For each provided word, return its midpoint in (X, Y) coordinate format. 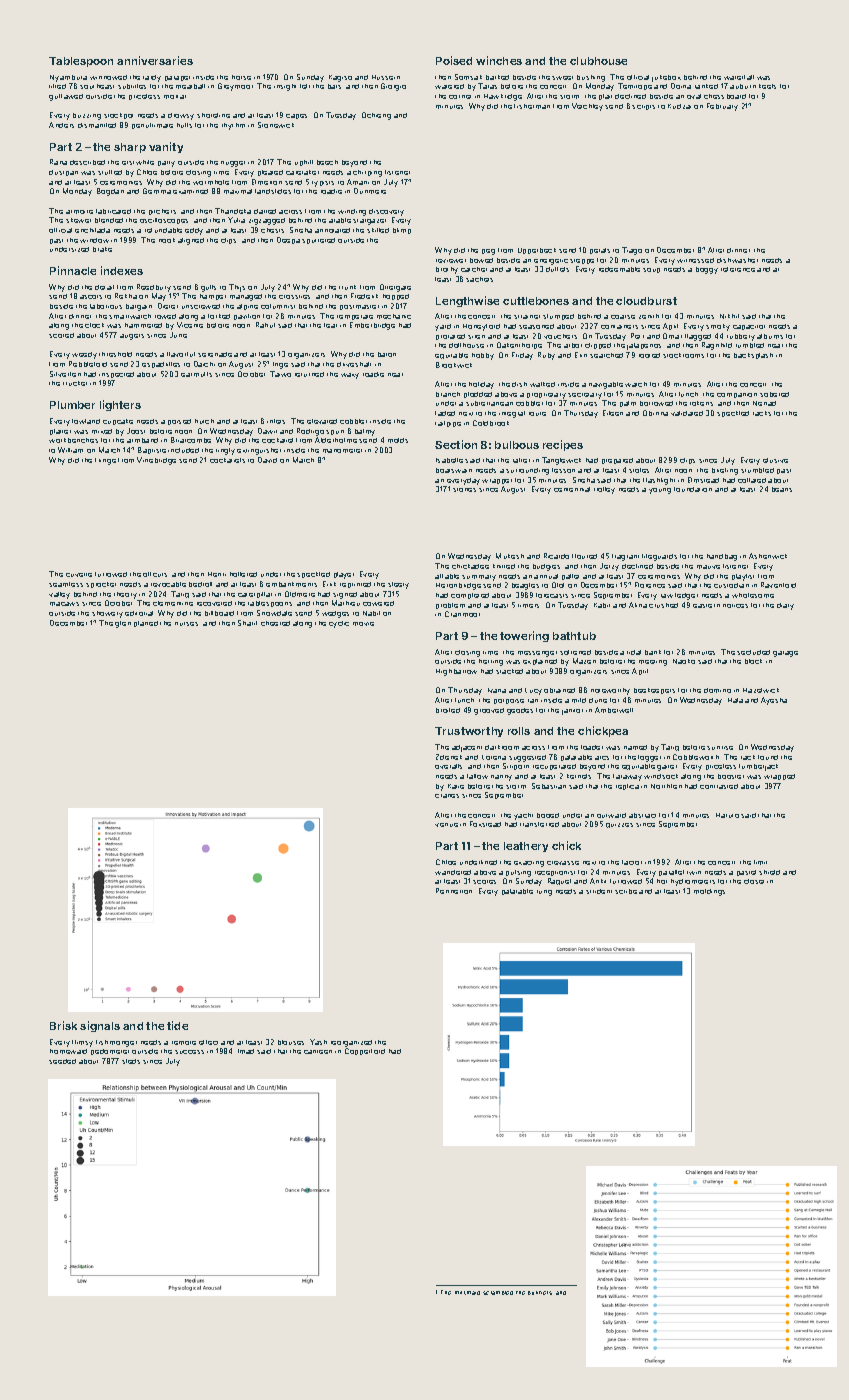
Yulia (236, 220)
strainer (527, 317)
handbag (722, 557)
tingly (225, 451)
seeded (62, 1061)
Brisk (63, 1025)
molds (398, 440)
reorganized (351, 1043)
